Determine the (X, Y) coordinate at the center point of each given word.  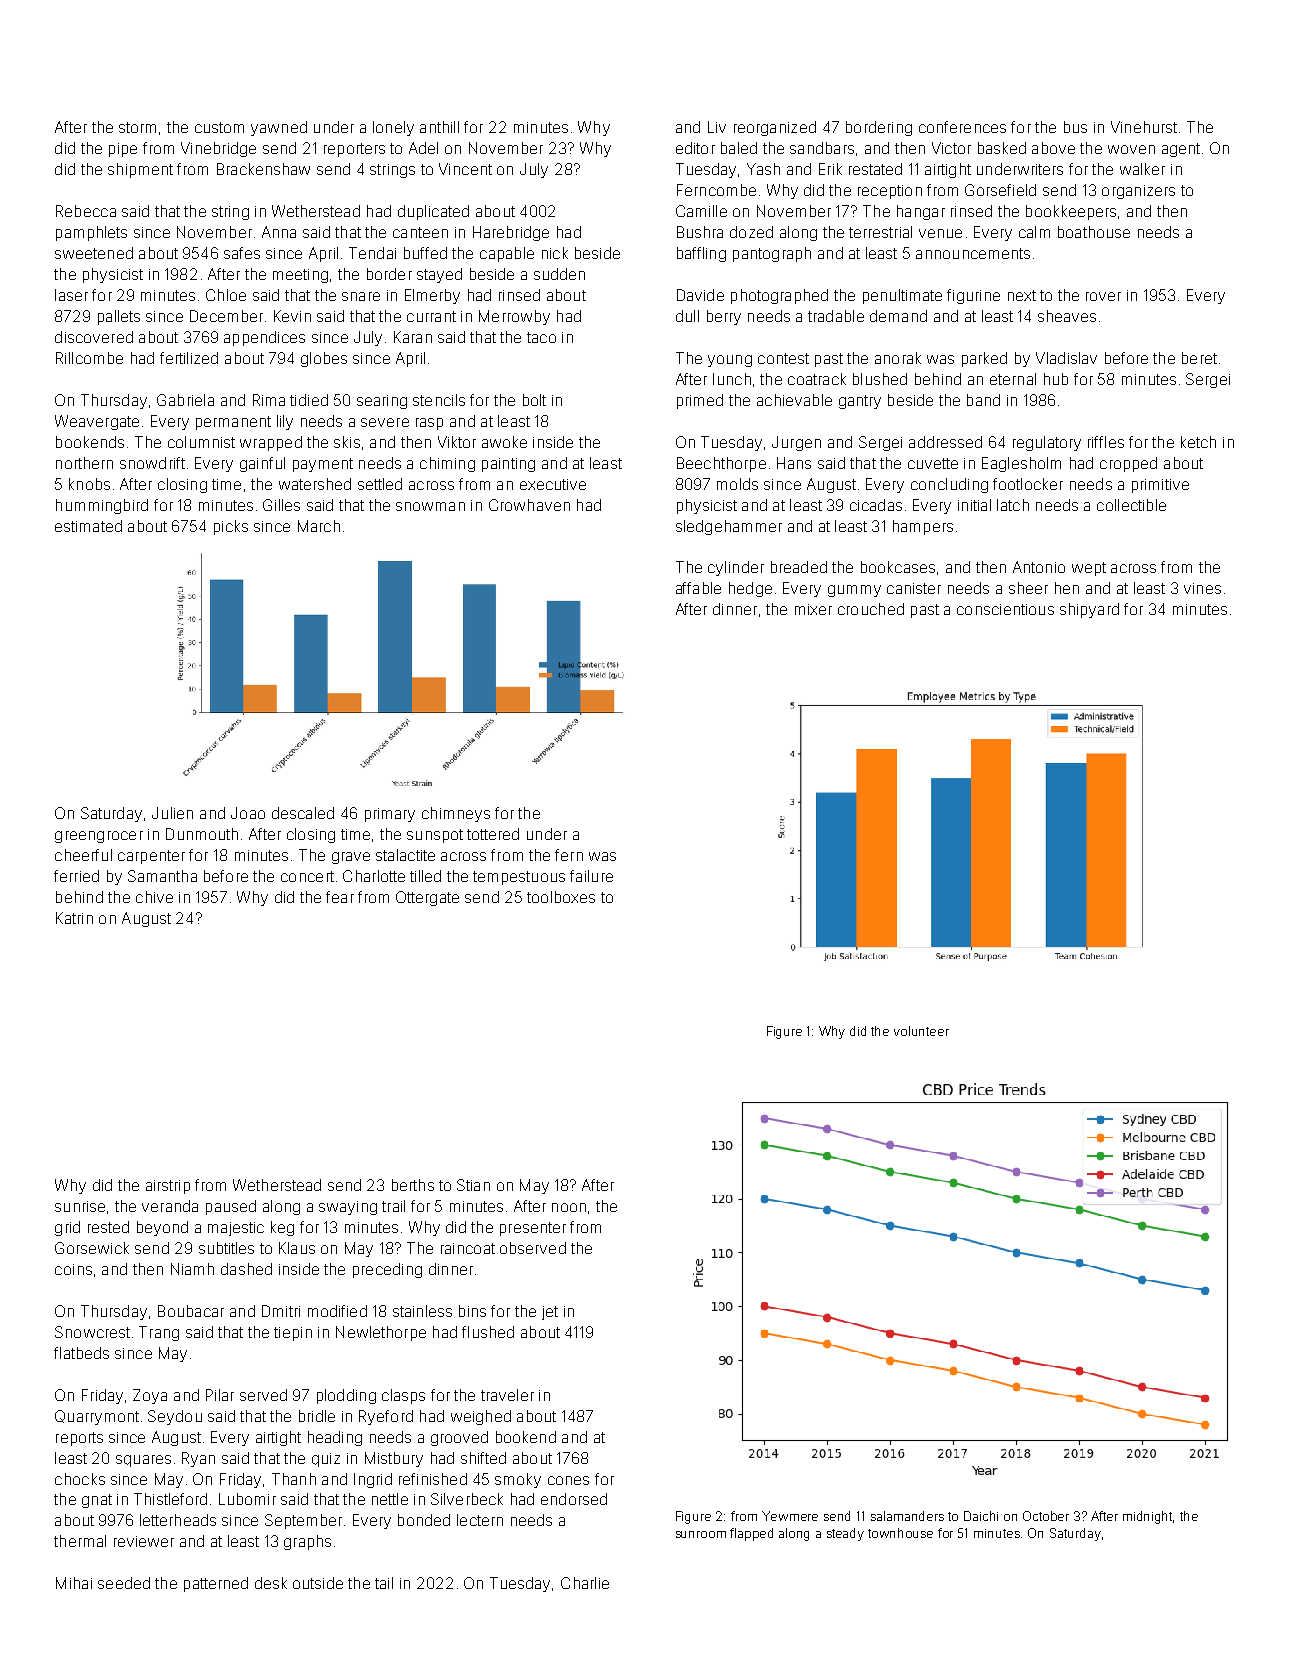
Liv (717, 127)
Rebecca (86, 211)
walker (1142, 169)
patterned (216, 1584)
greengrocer (99, 837)
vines (1202, 588)
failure (591, 876)
